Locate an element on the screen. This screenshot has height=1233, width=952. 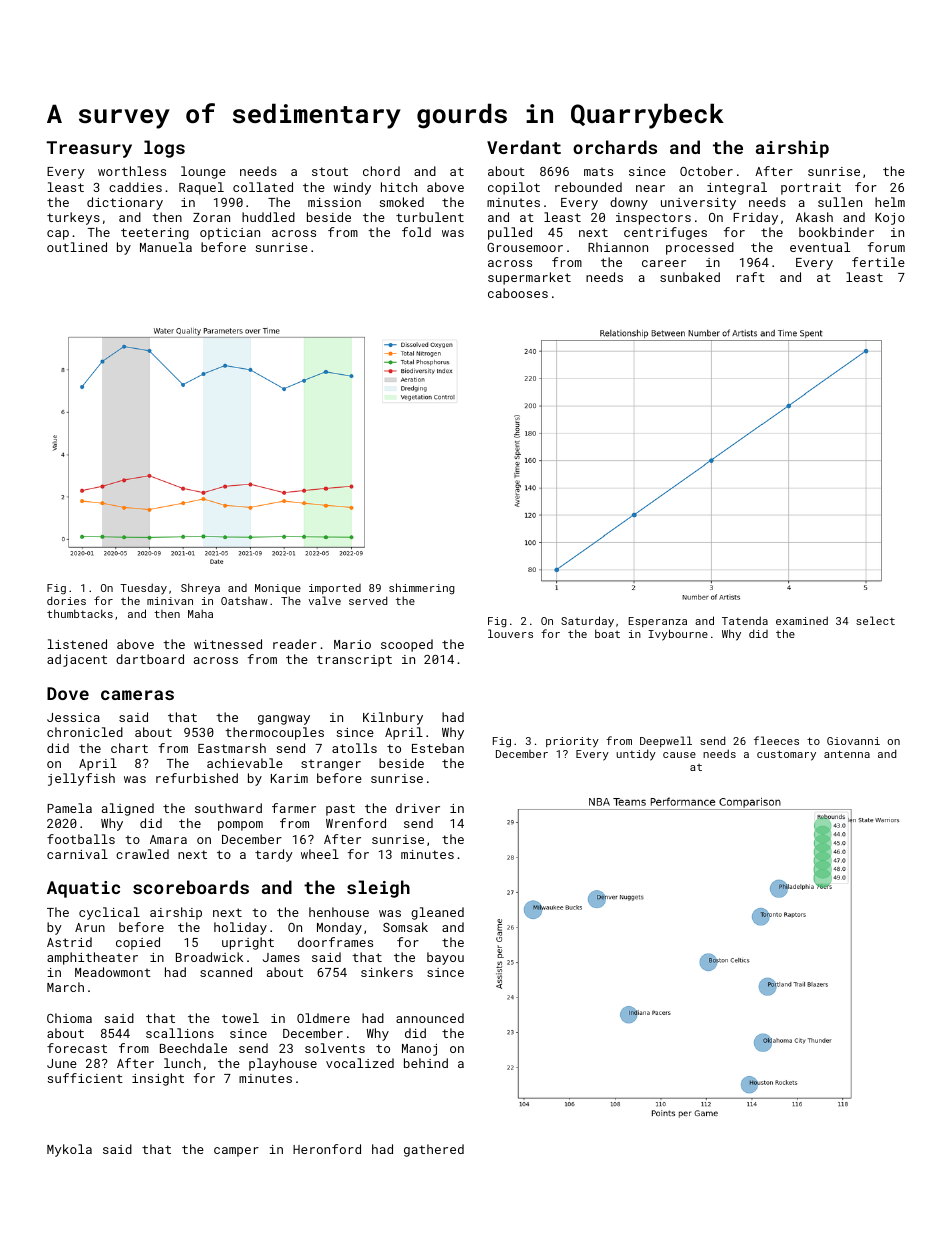
logs is located at coordinates (164, 149).
